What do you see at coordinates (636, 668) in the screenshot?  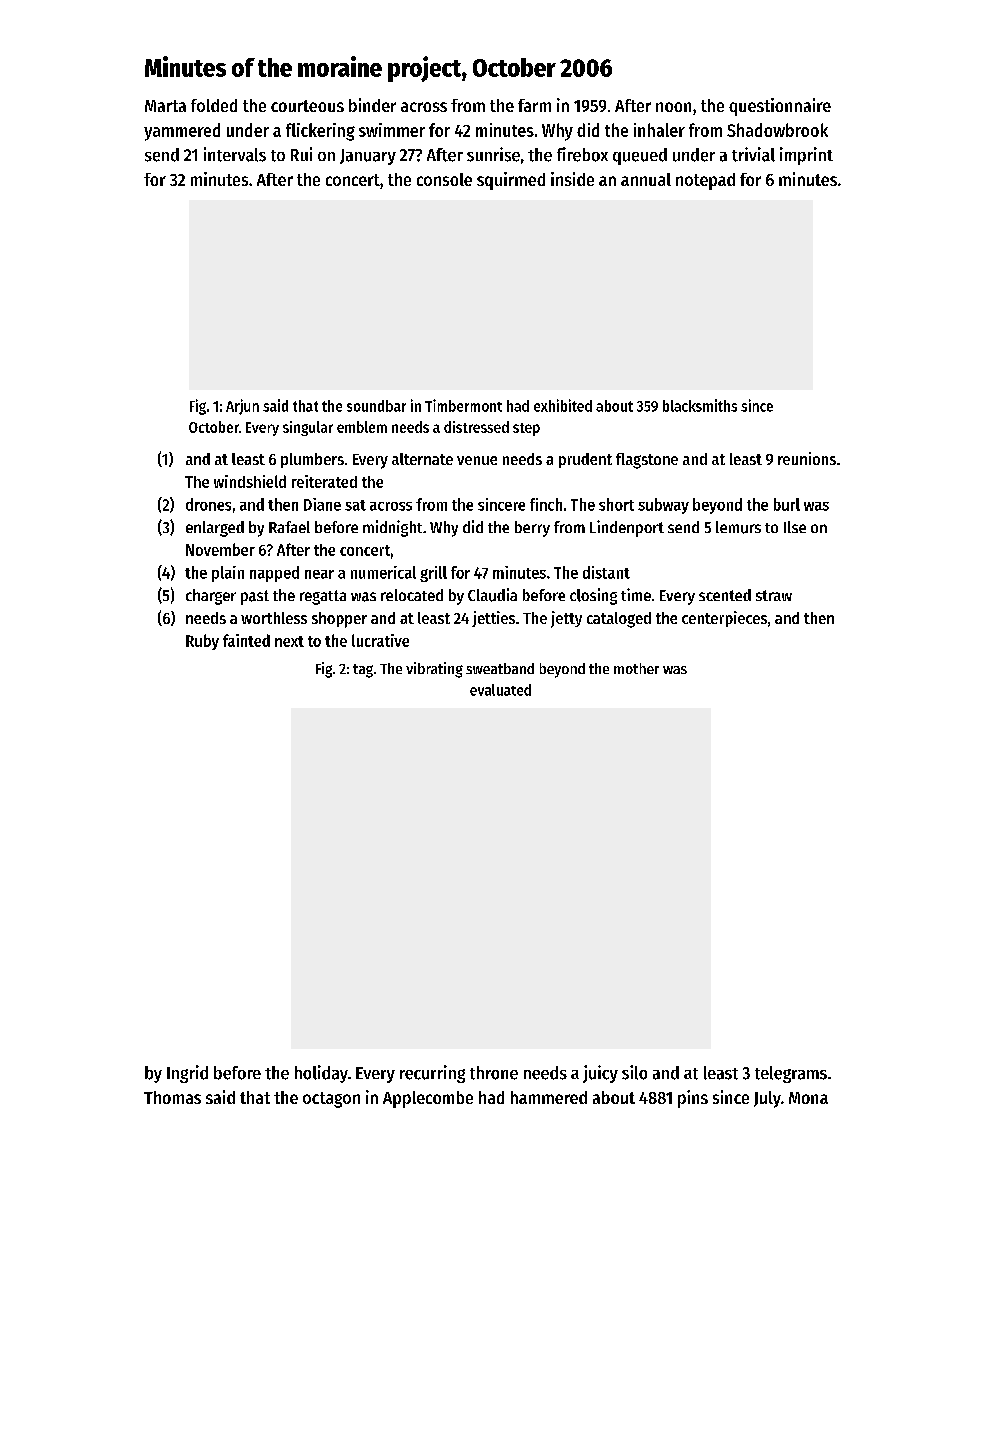 I see `mother` at bounding box center [636, 668].
